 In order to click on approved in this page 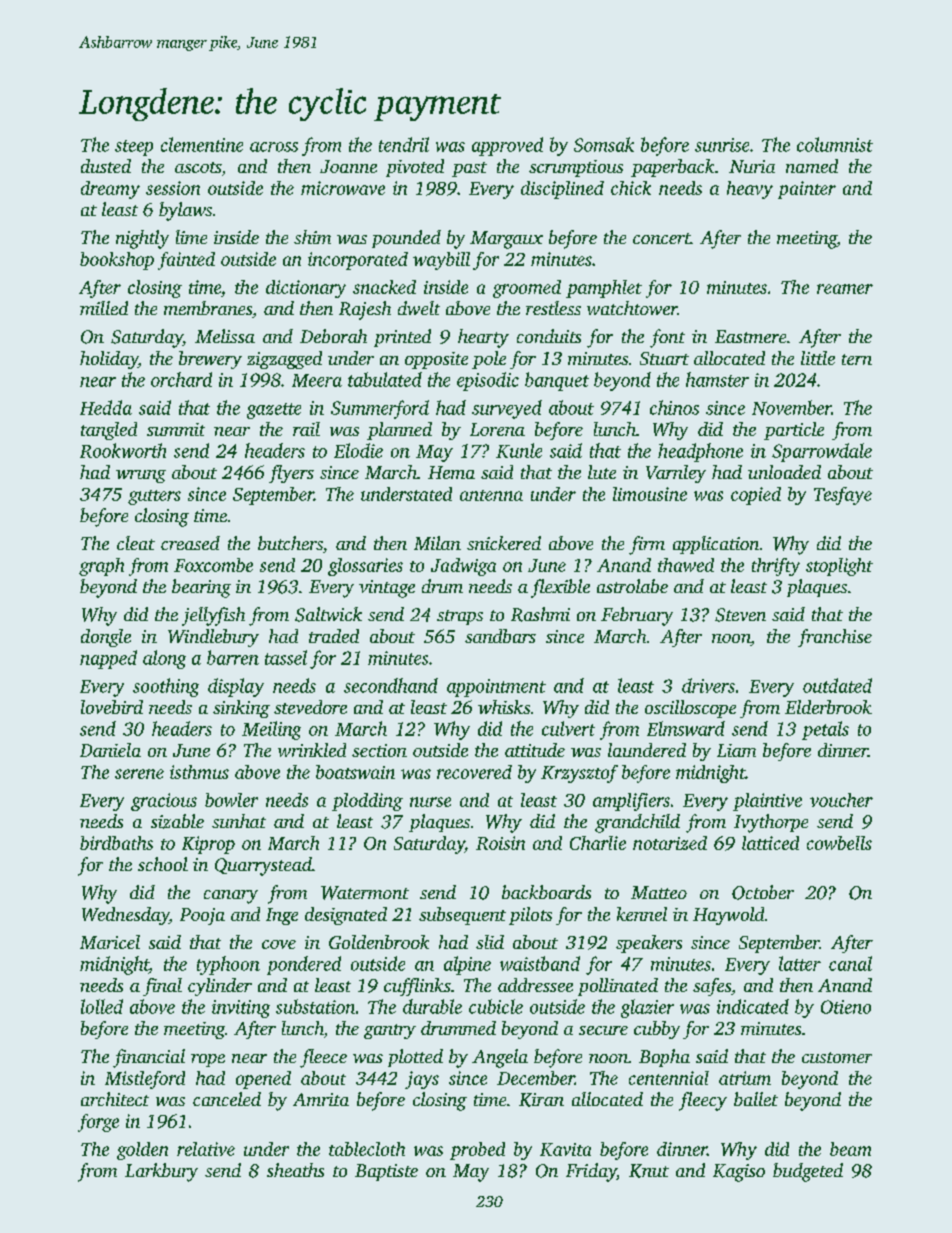, I will do `click(507, 146)`.
